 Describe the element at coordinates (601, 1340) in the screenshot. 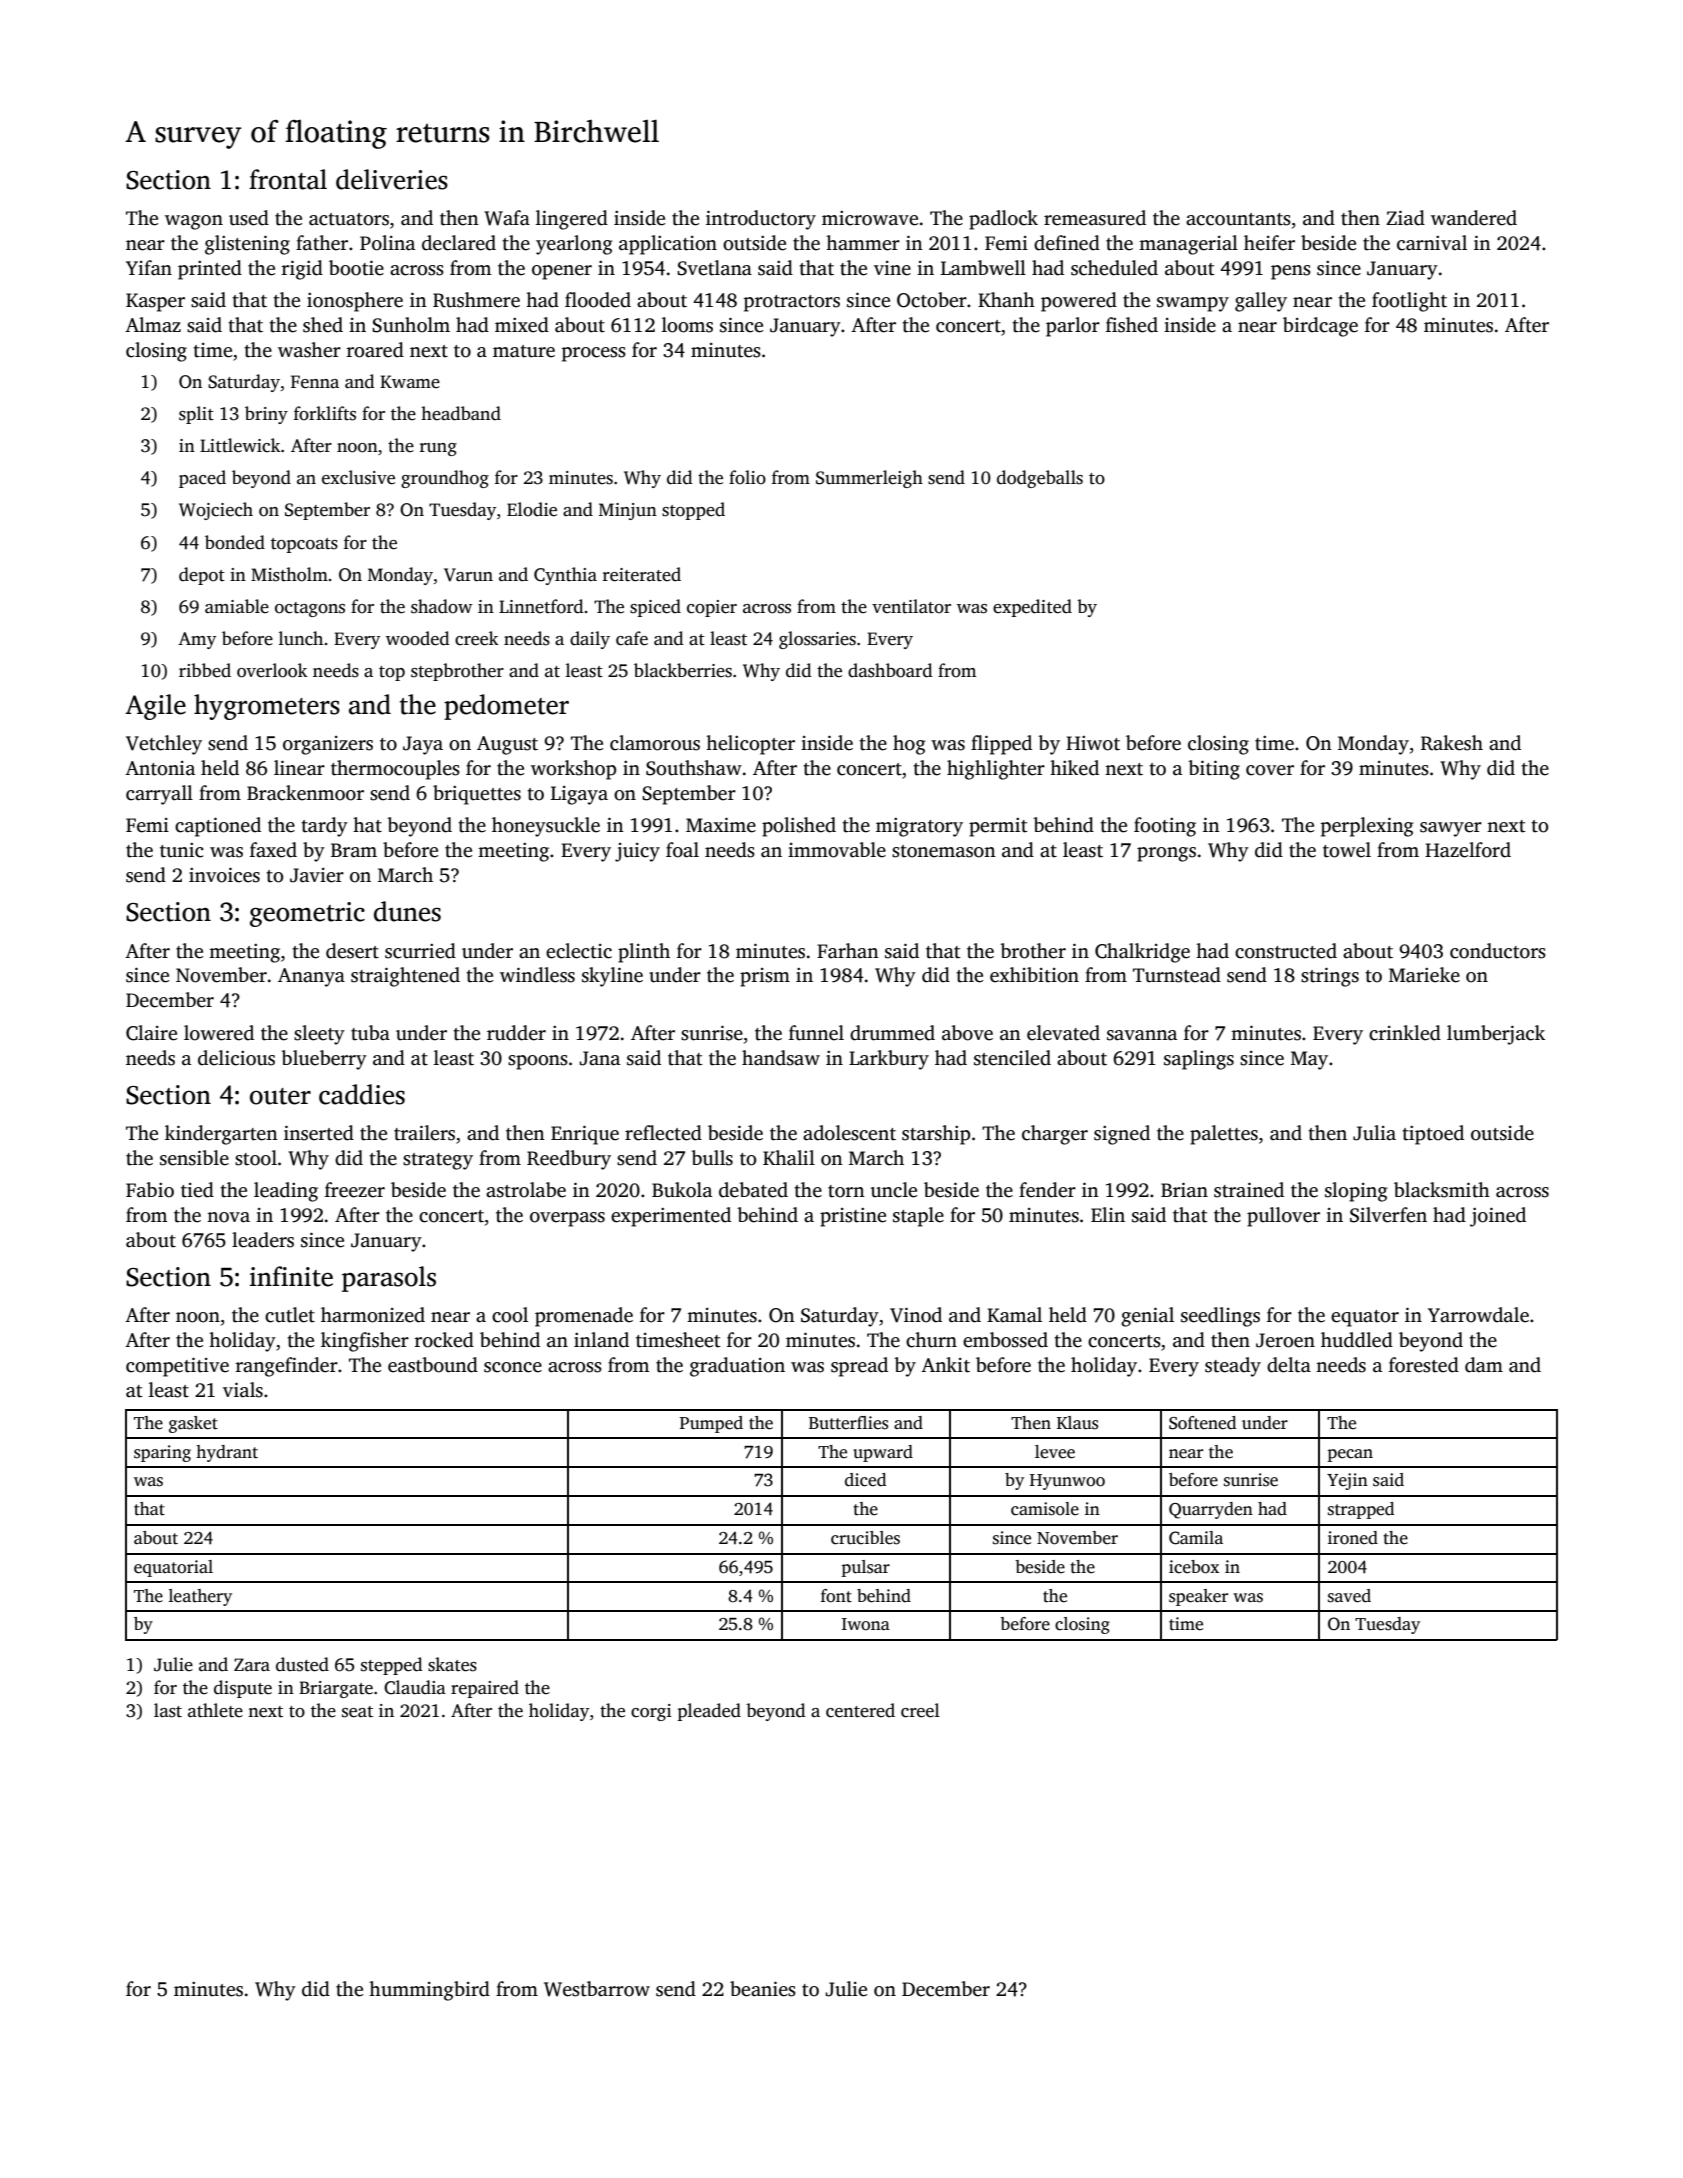

I see `inland` at that location.
